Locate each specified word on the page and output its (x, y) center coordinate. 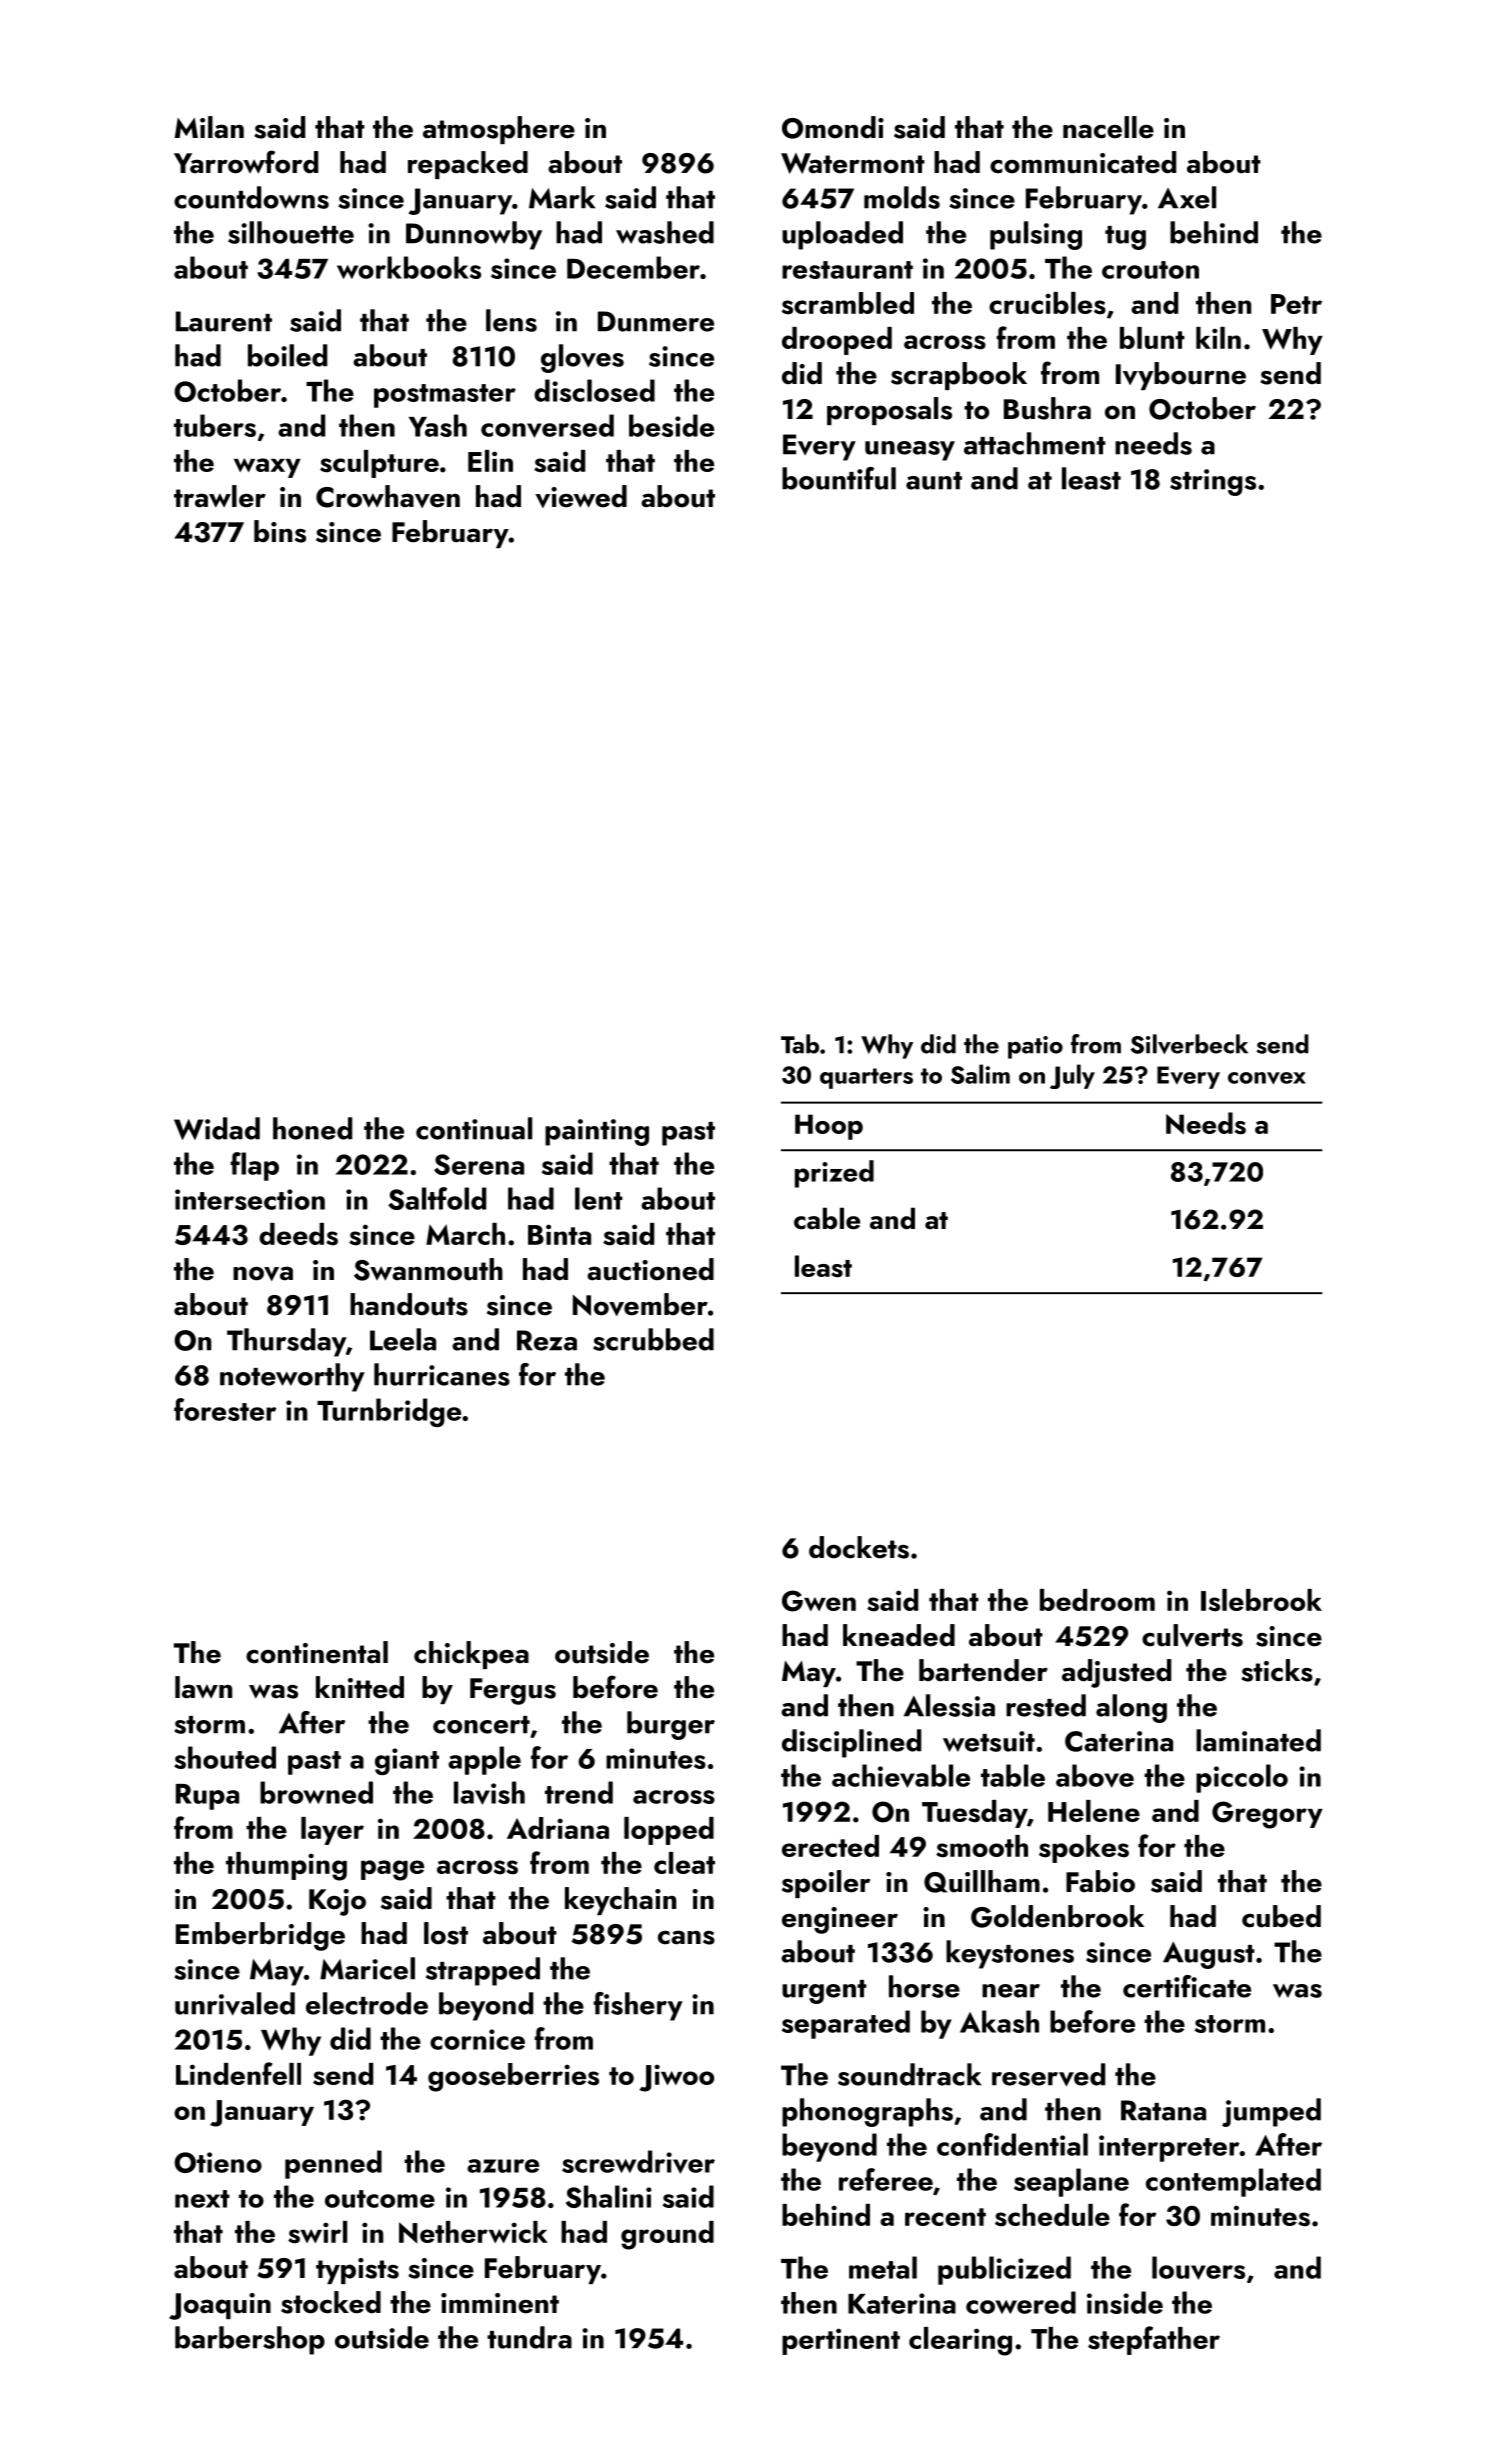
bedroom (1097, 1600)
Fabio (1100, 1881)
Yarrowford (246, 162)
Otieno (218, 2162)
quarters (866, 1078)
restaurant (847, 270)
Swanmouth (428, 1269)
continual (474, 1128)
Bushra (1047, 408)
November (640, 1304)
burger (671, 1725)
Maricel (367, 1968)
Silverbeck (1189, 1044)
